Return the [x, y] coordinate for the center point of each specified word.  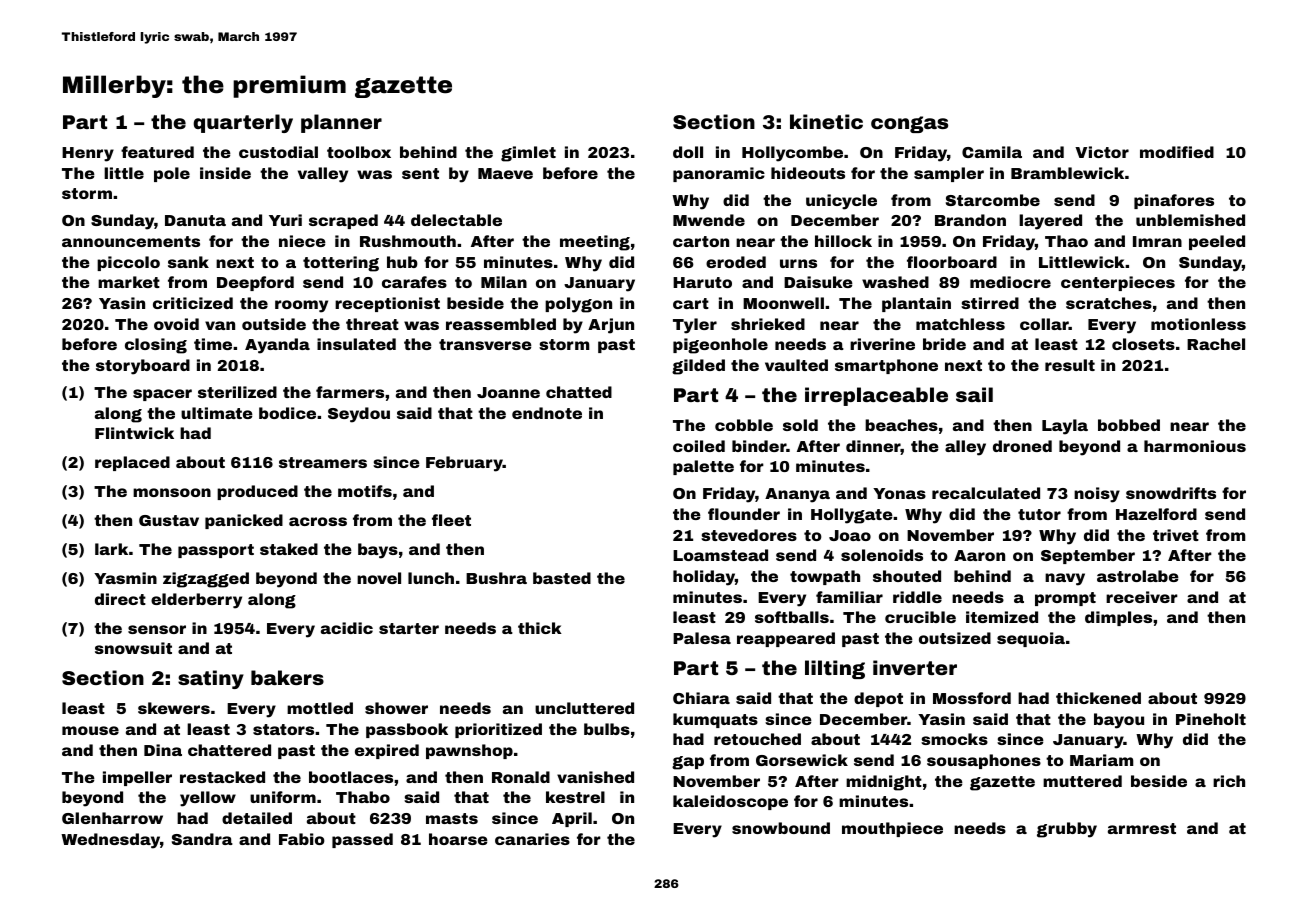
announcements [131, 241]
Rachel [1216, 344]
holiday [704, 578]
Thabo [363, 797]
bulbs [607, 729]
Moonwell [783, 303]
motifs [365, 491]
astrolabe [1138, 576]
